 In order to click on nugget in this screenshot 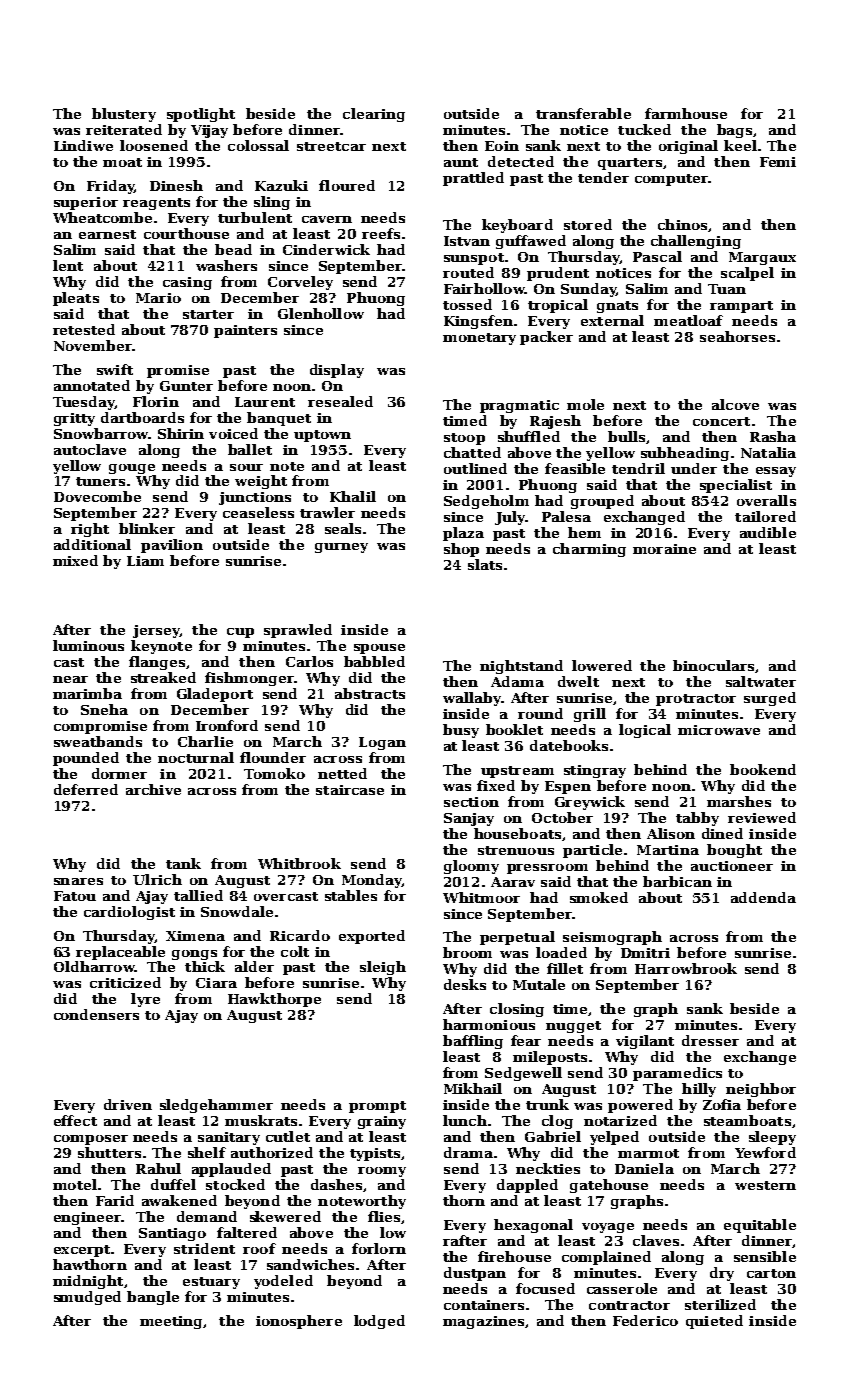, I will do `click(573, 1027)`.
